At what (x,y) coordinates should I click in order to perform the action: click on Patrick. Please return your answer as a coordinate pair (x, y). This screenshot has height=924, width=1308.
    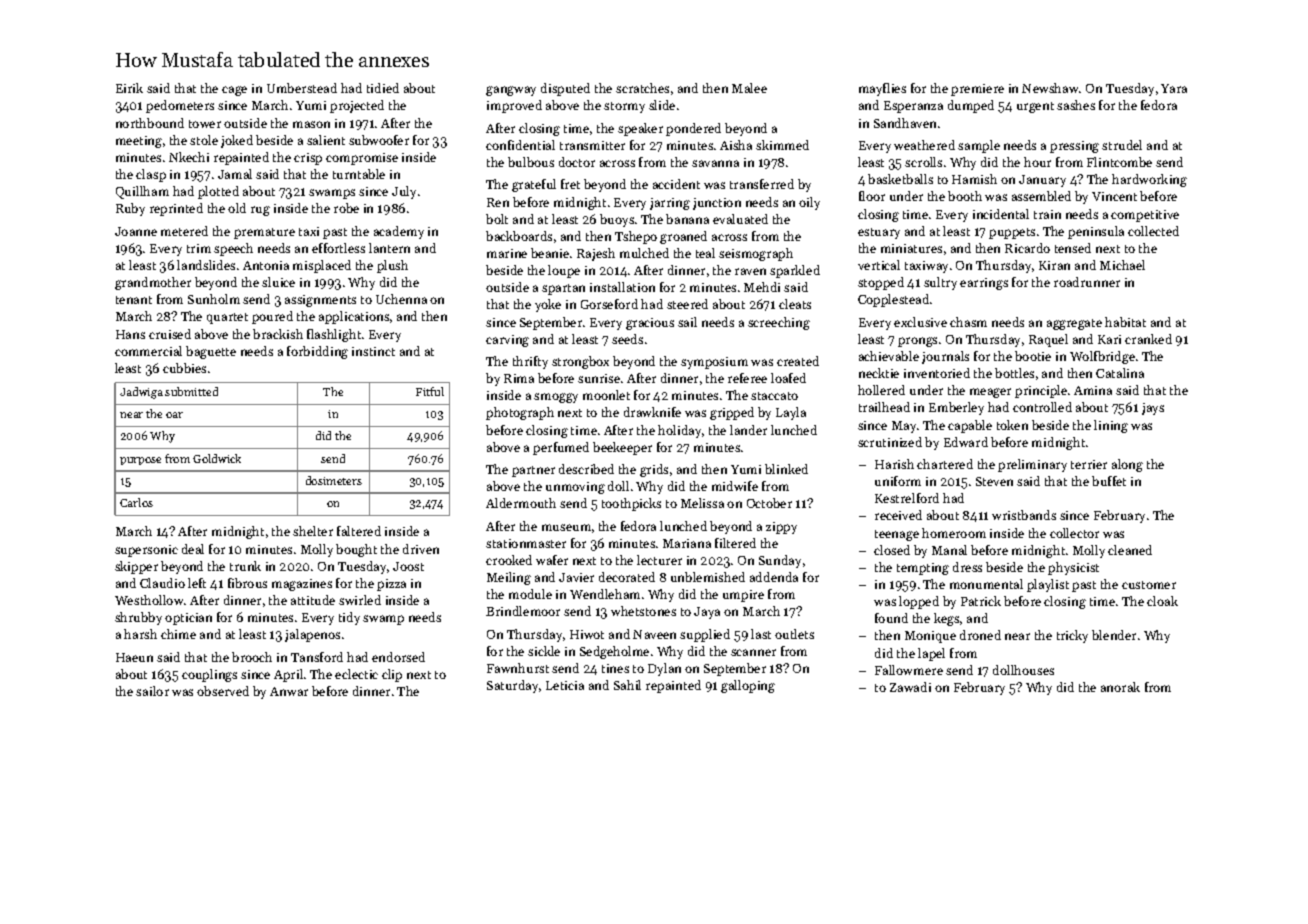
    Looking at the image, I should click on (981, 601).
